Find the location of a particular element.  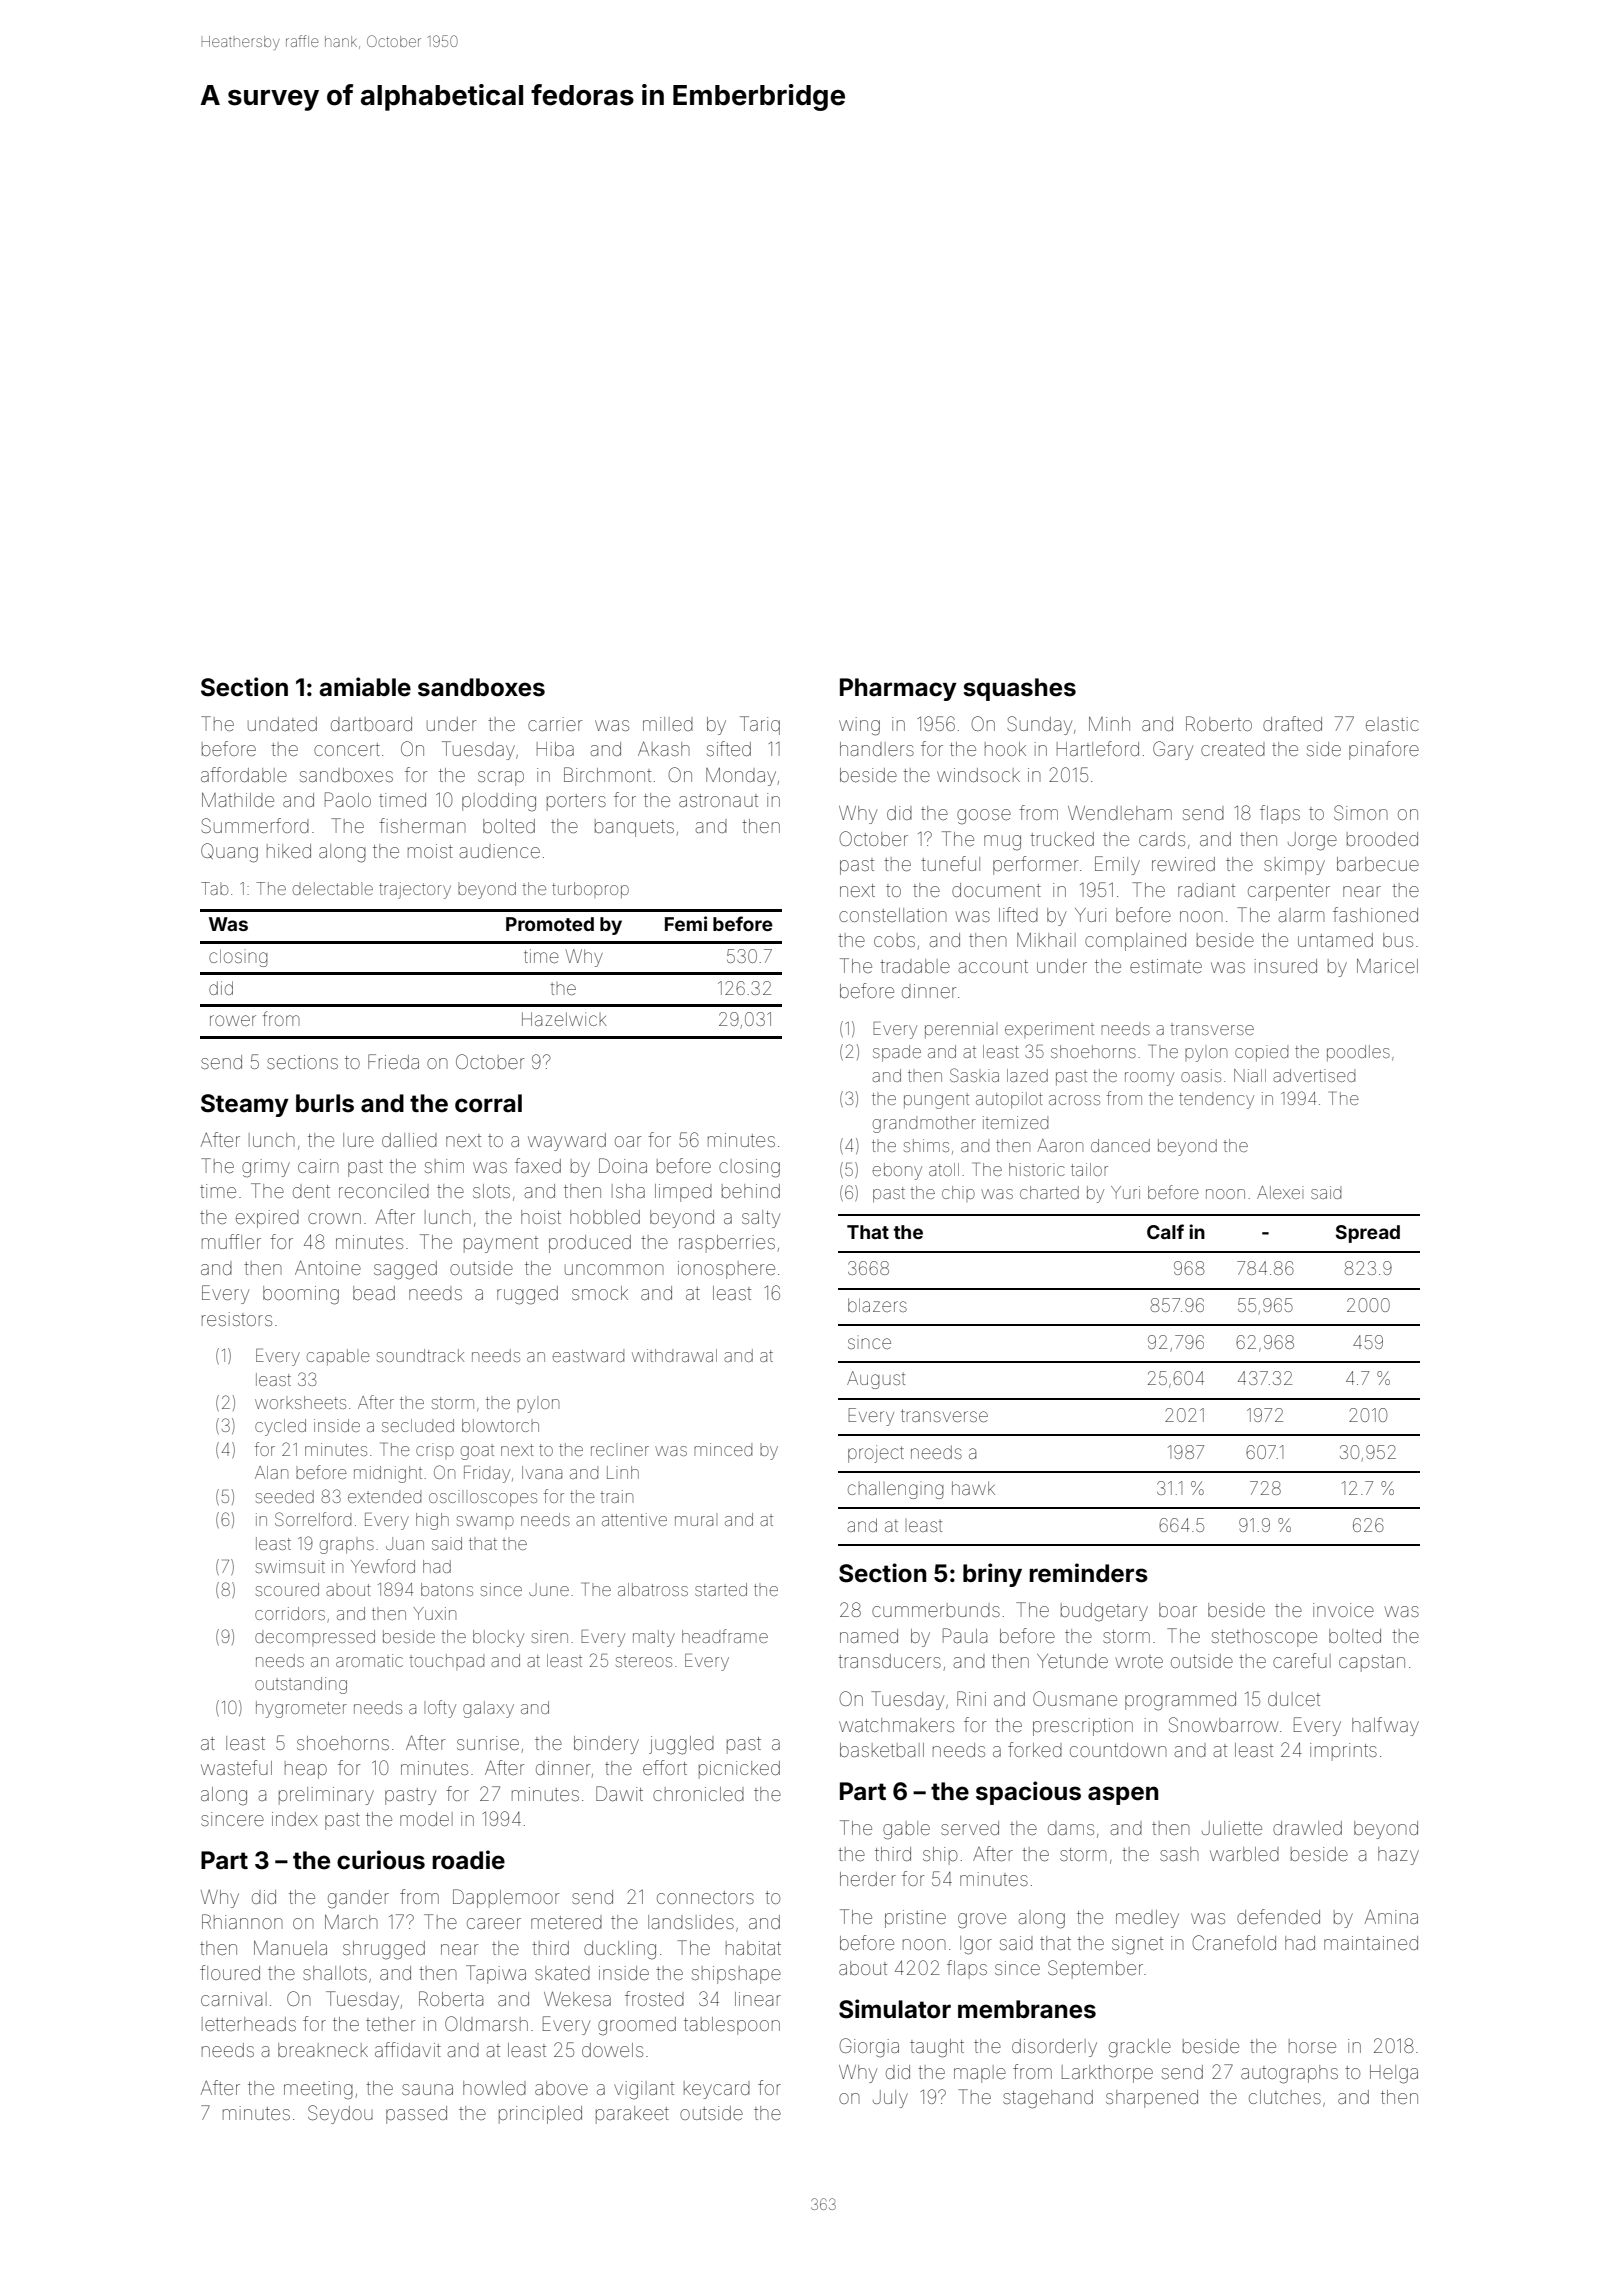

Hiba is located at coordinates (555, 749).
